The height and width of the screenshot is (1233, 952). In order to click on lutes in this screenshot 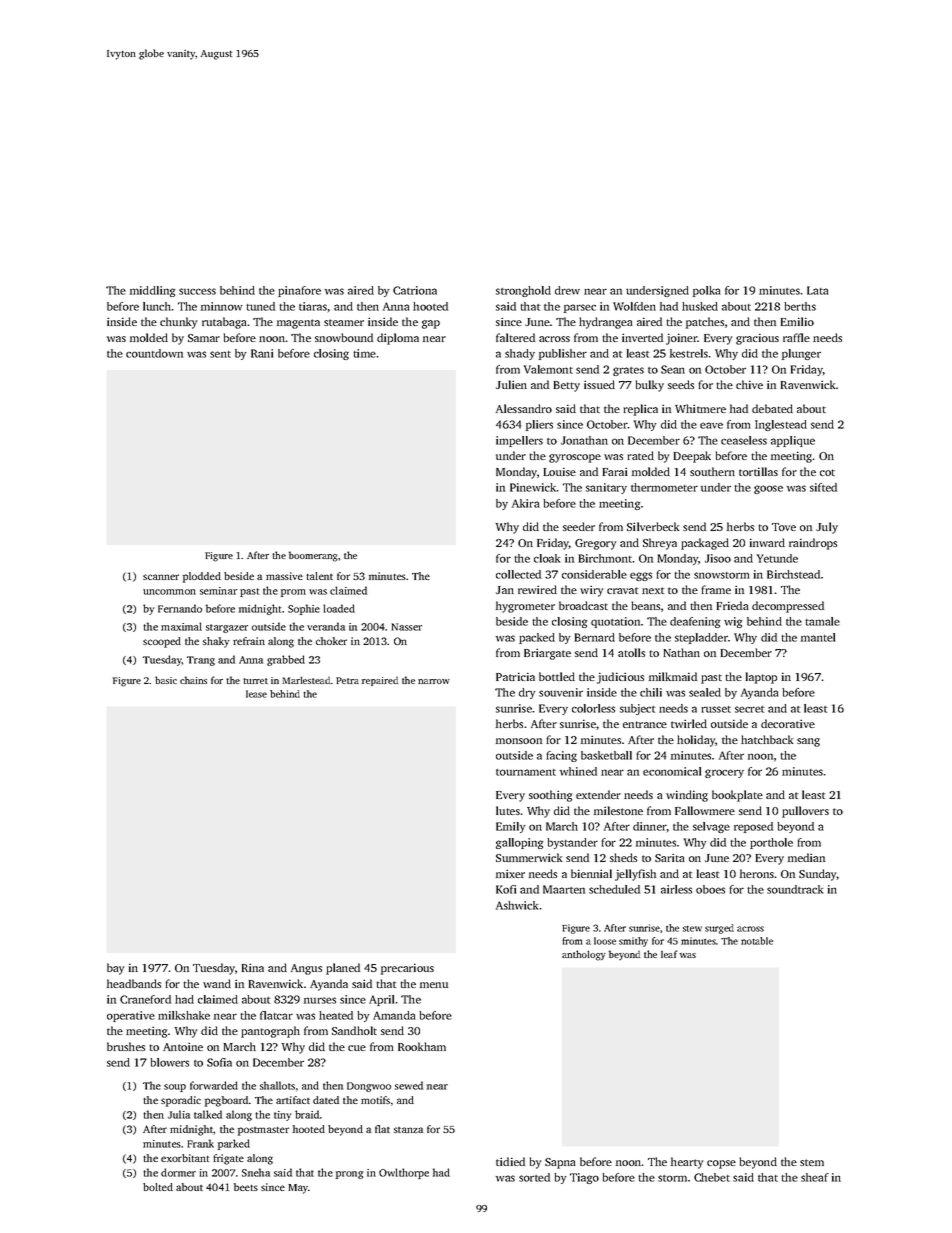, I will do `click(508, 810)`.
